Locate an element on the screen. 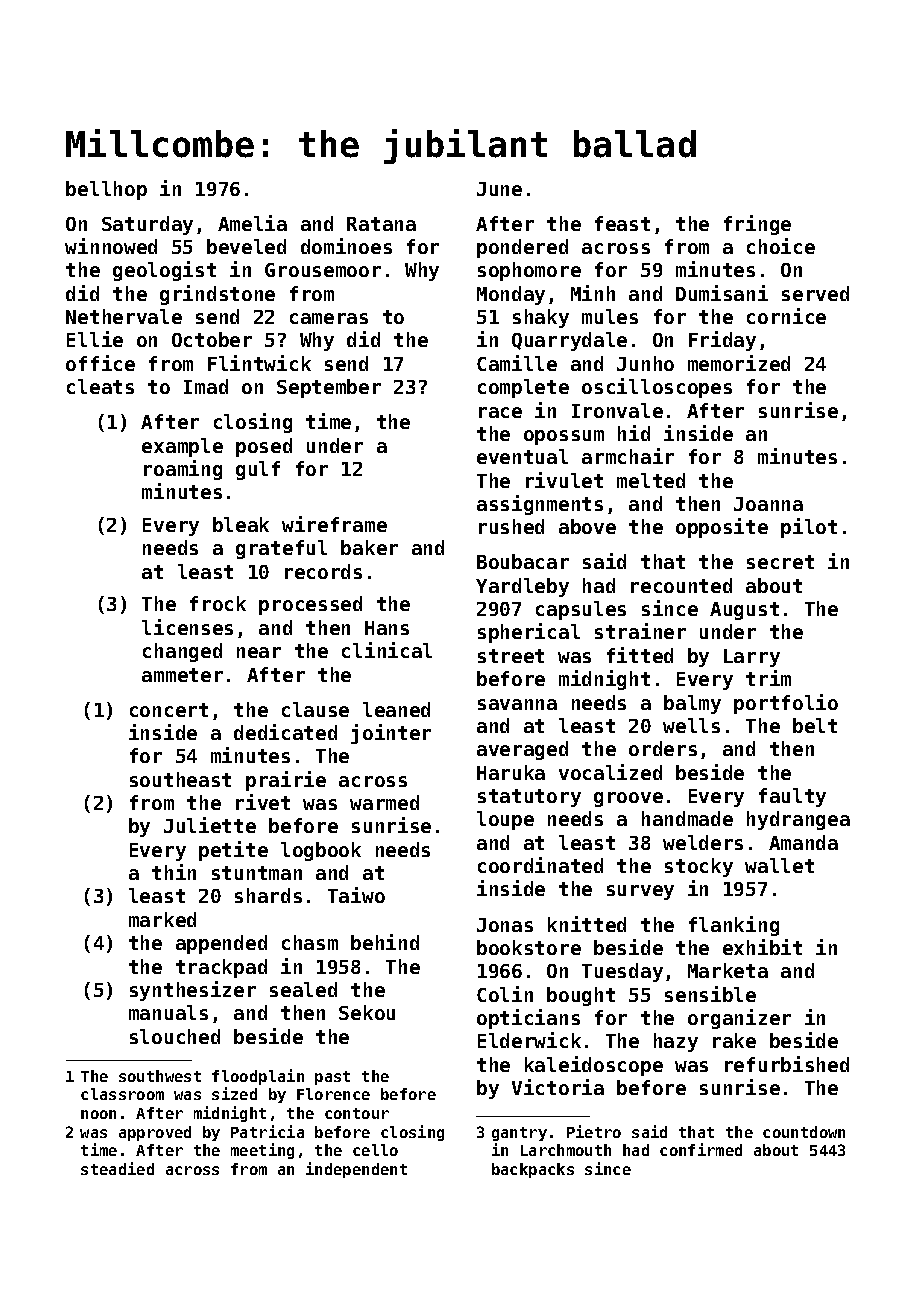  licenses is located at coordinates (187, 627).
